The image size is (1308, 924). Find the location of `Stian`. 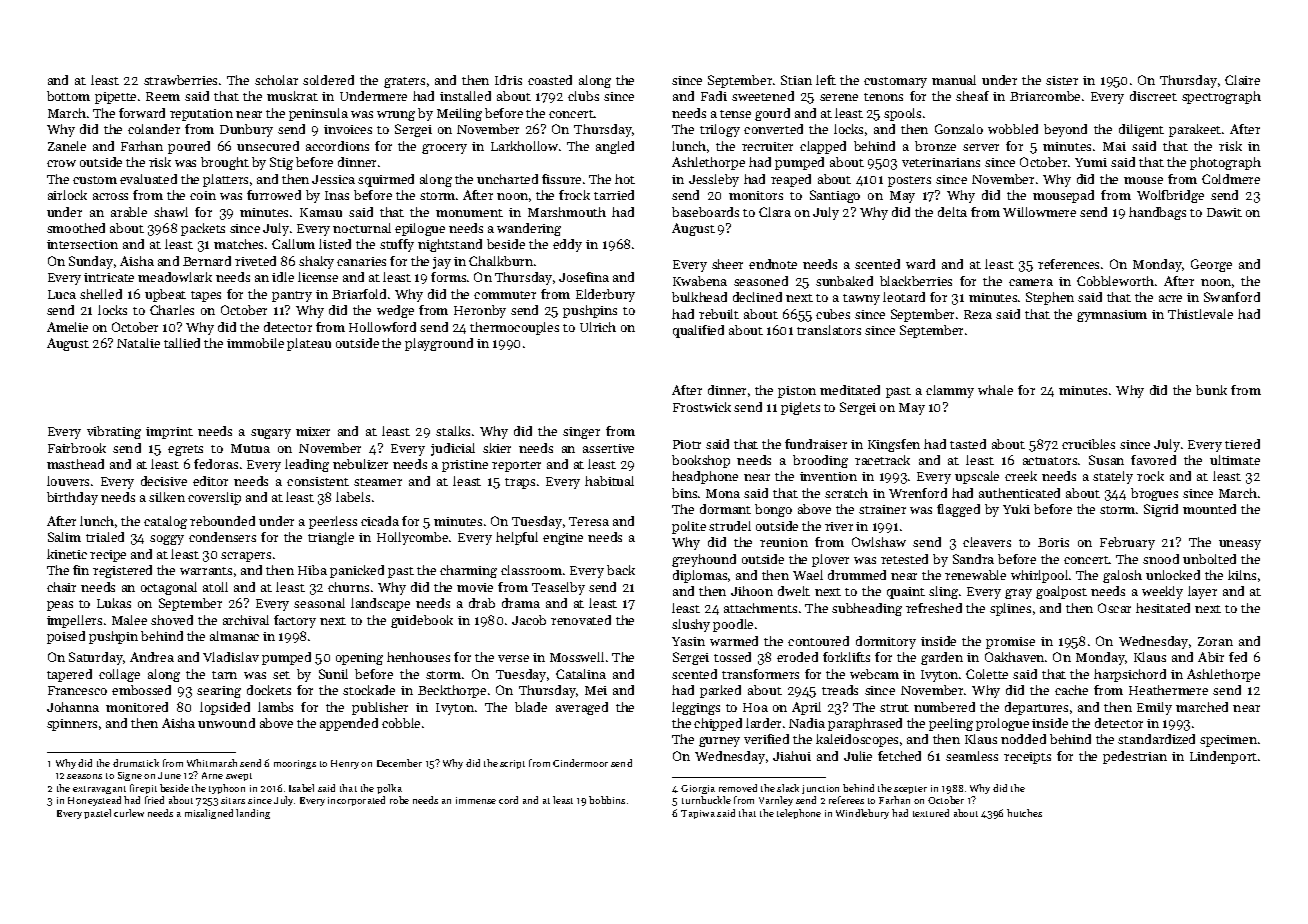

Stian is located at coordinates (796, 80).
